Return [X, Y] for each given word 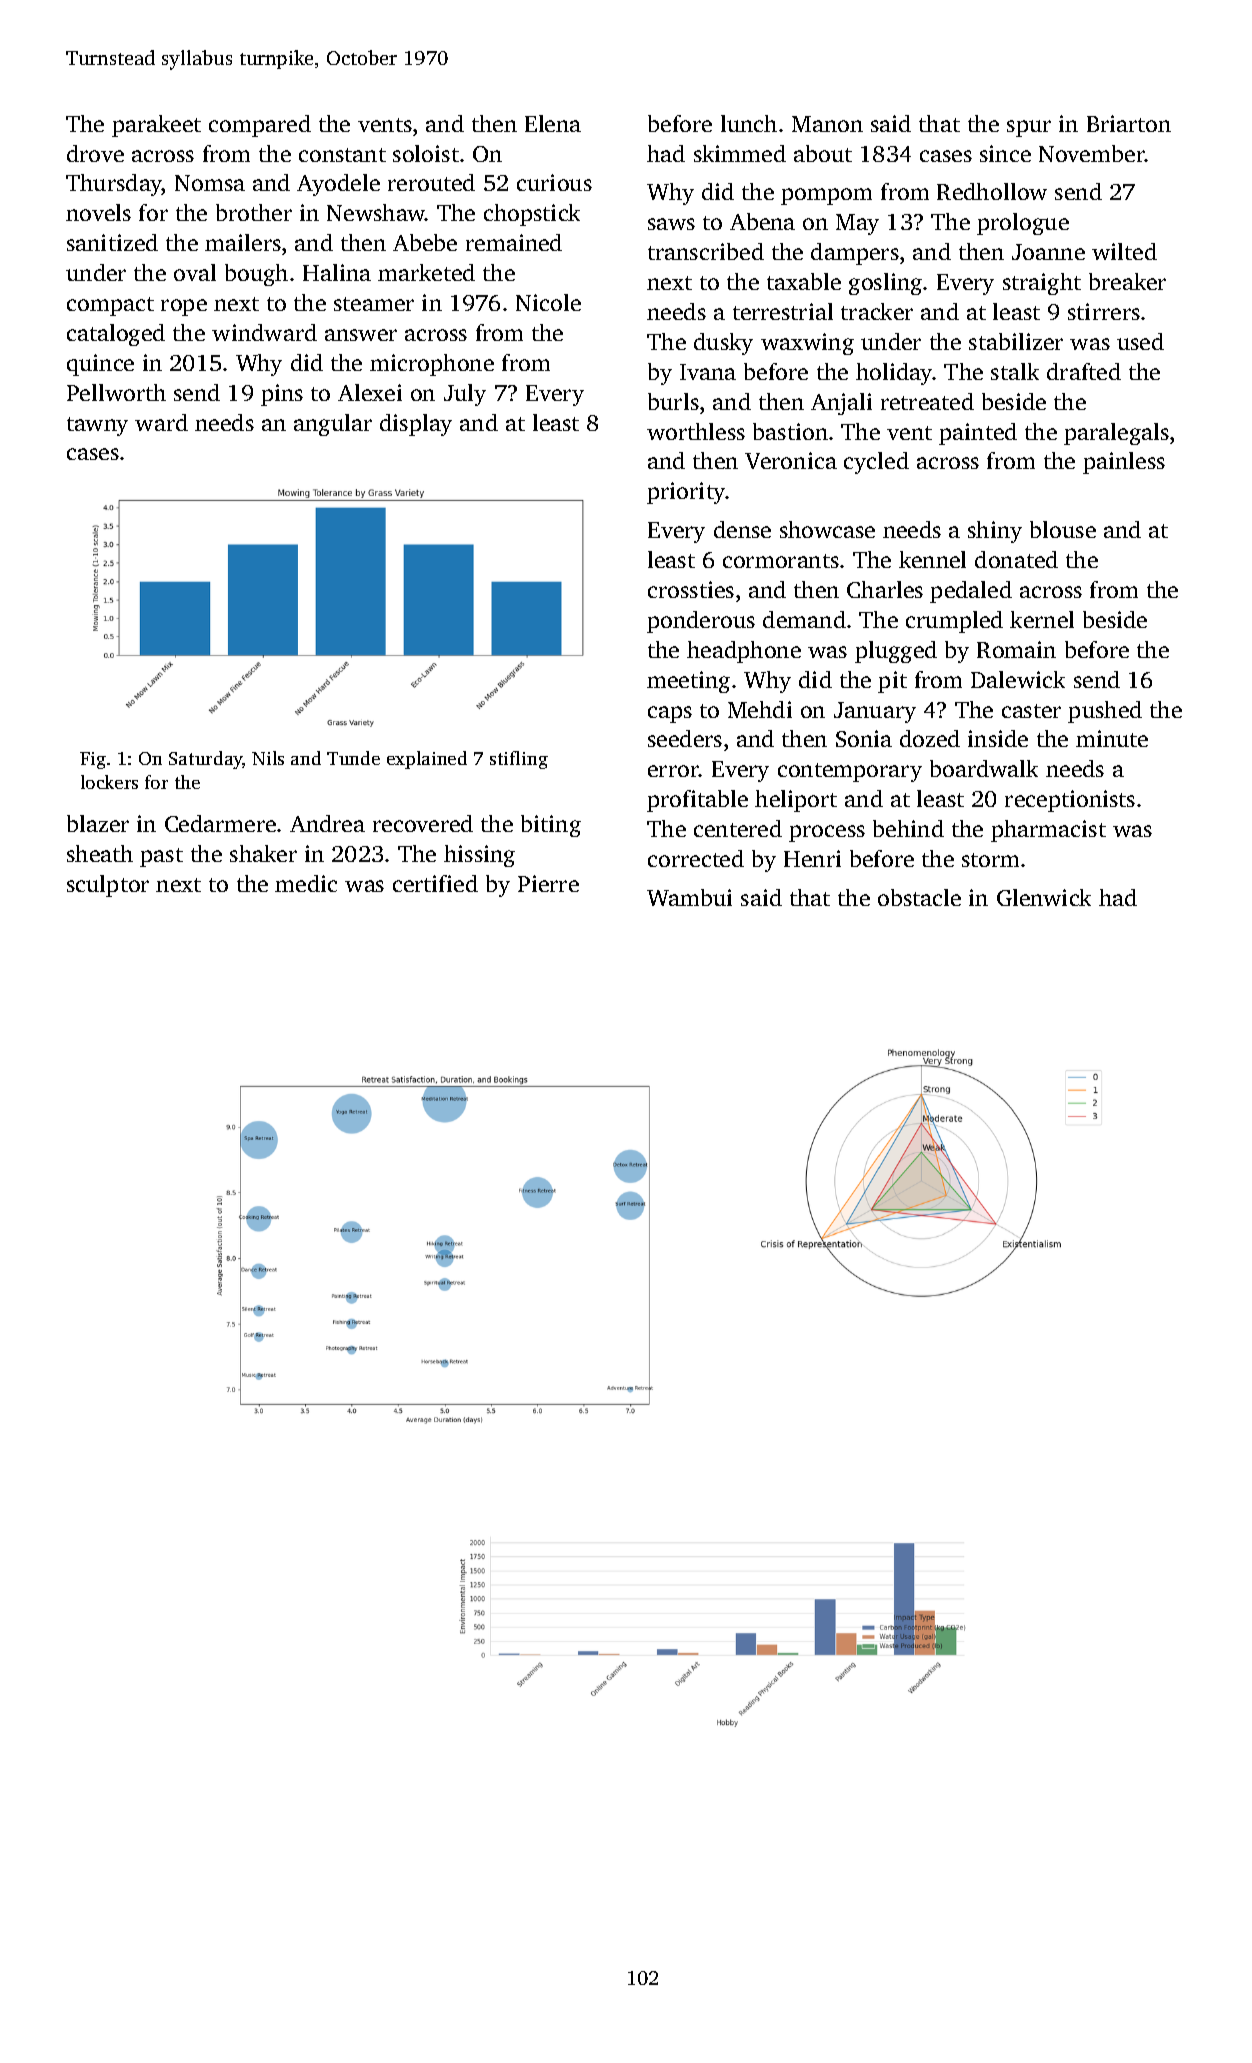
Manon [827, 124]
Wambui [689, 897]
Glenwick [1044, 897]
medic [306, 883]
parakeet [156, 126]
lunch [749, 123]
